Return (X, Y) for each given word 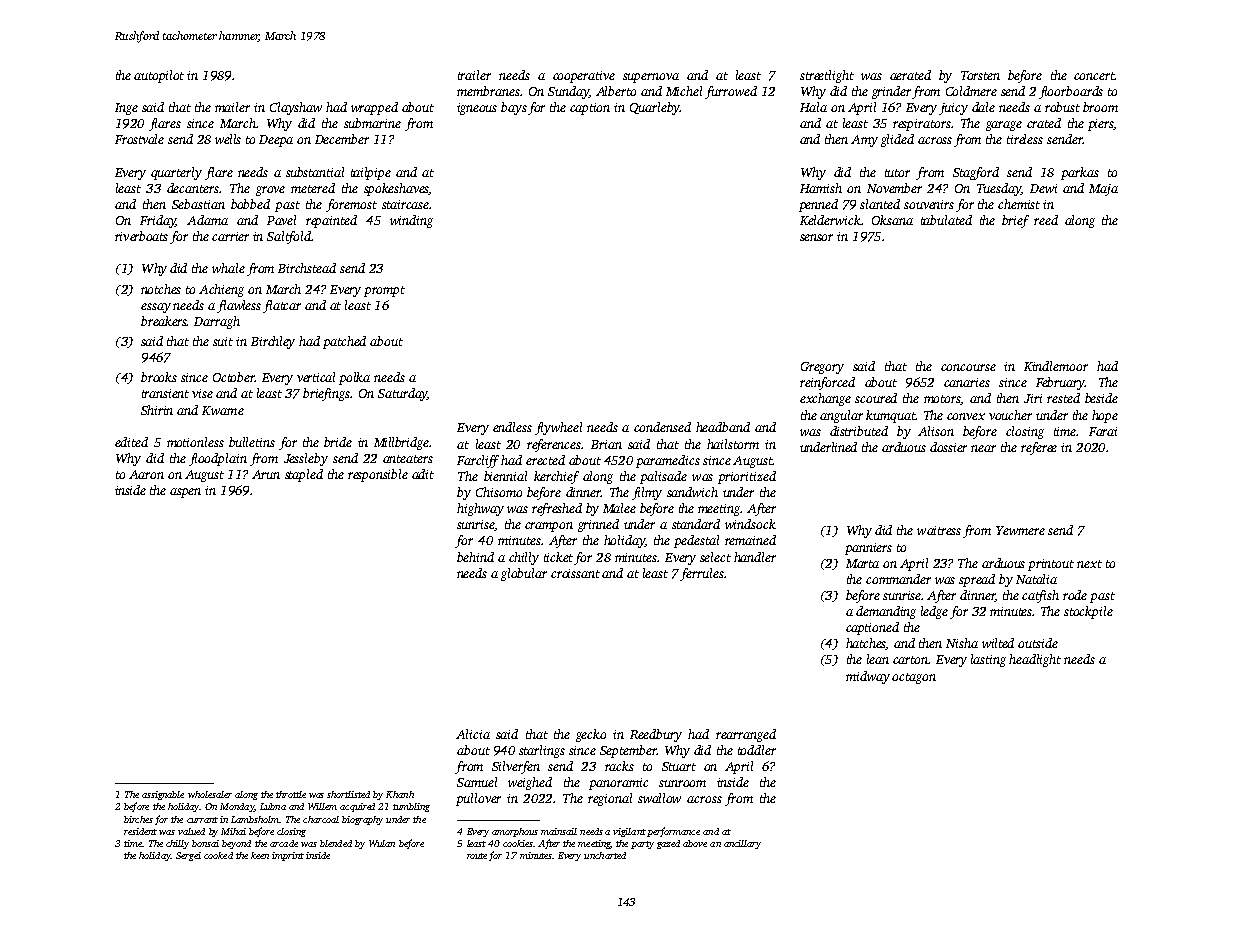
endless (512, 427)
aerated (910, 75)
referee (1039, 448)
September (628, 751)
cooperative (584, 77)
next (1089, 564)
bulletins (252, 442)
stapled (304, 475)
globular (524, 574)
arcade (284, 843)
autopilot (159, 76)
